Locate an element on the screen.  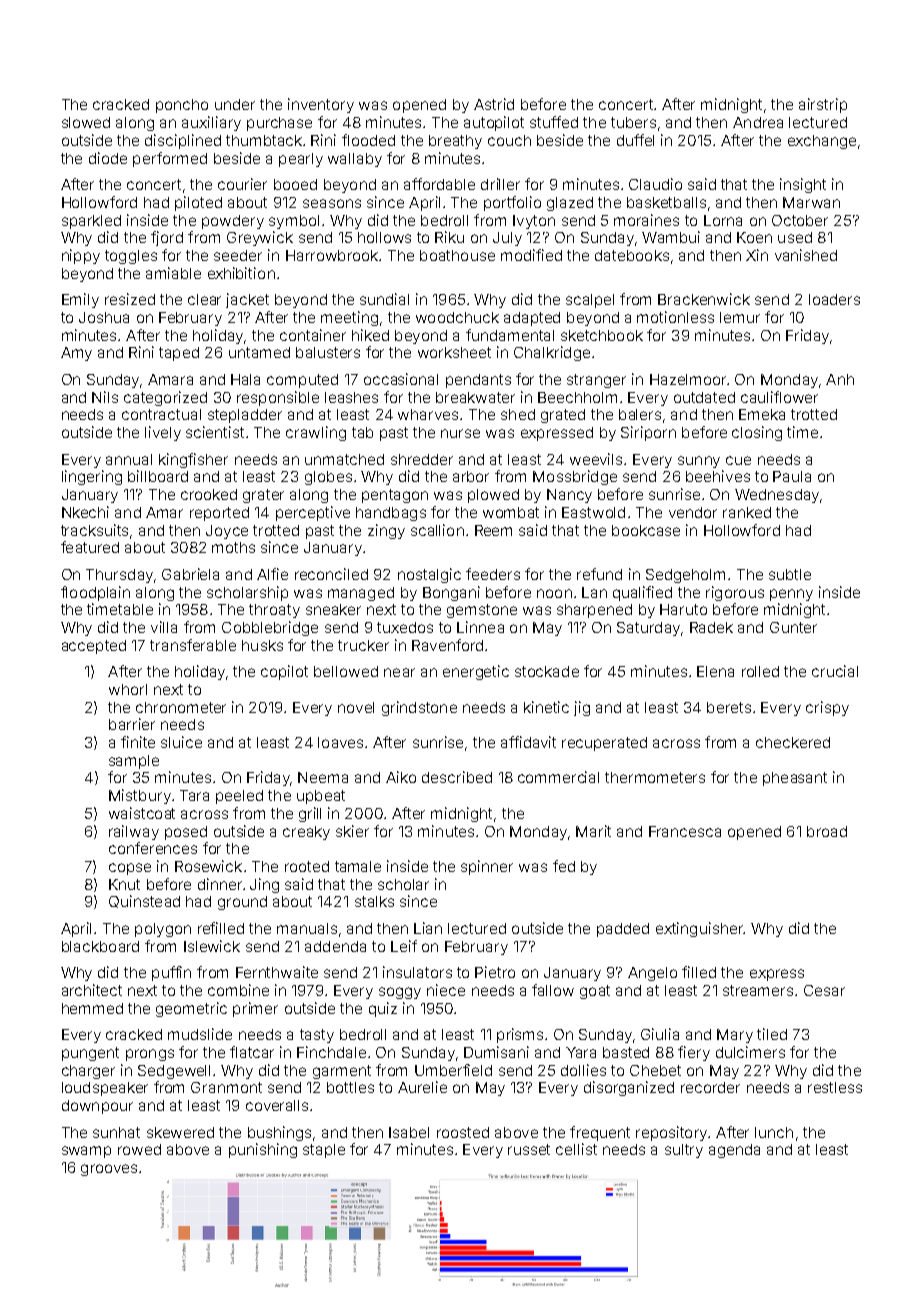
exchange is located at coordinates (822, 142).
